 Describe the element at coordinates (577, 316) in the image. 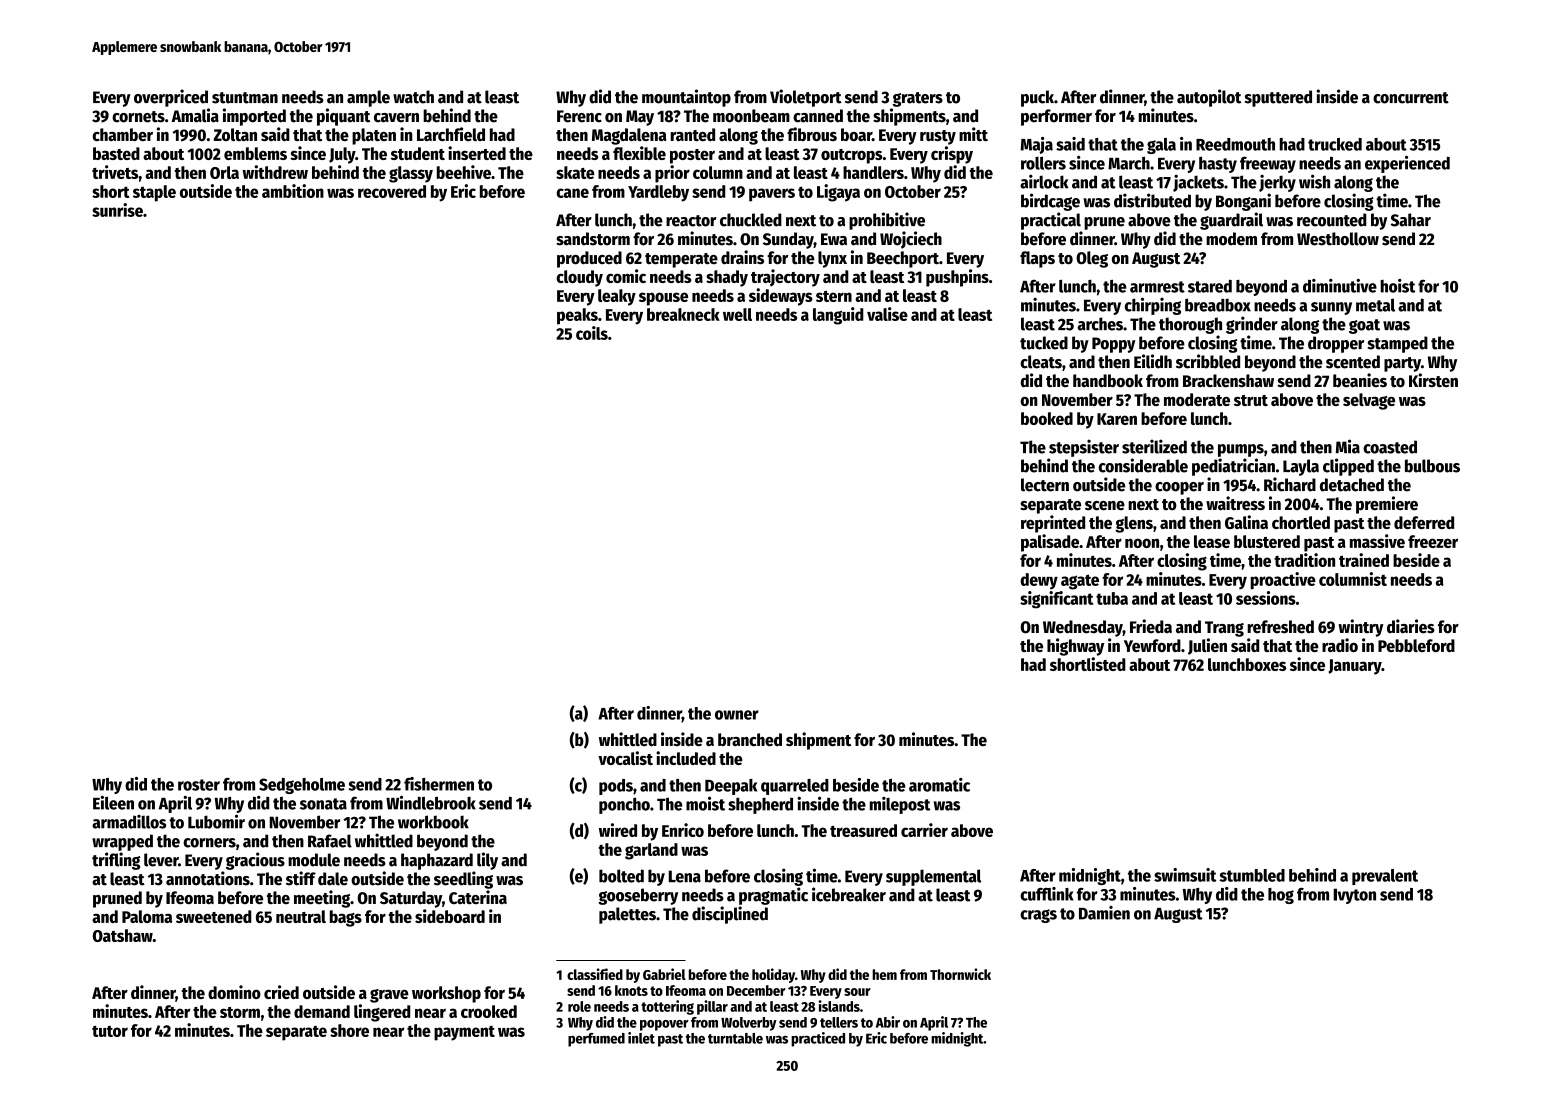

I see `peaks` at that location.
